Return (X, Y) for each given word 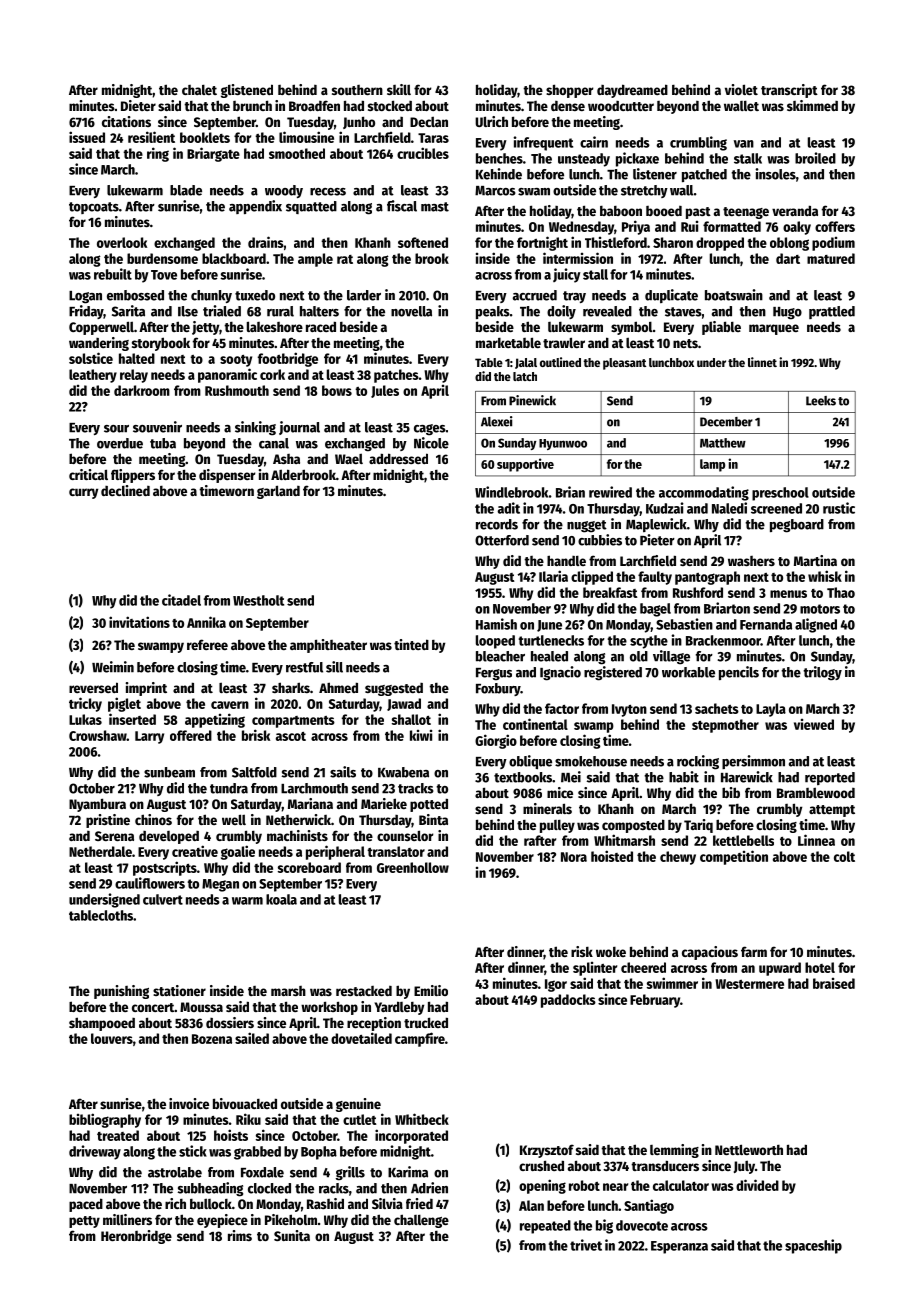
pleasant (624, 364)
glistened (247, 91)
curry (83, 493)
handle (566, 560)
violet (741, 89)
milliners (127, 1219)
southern (357, 90)
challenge (421, 1221)
